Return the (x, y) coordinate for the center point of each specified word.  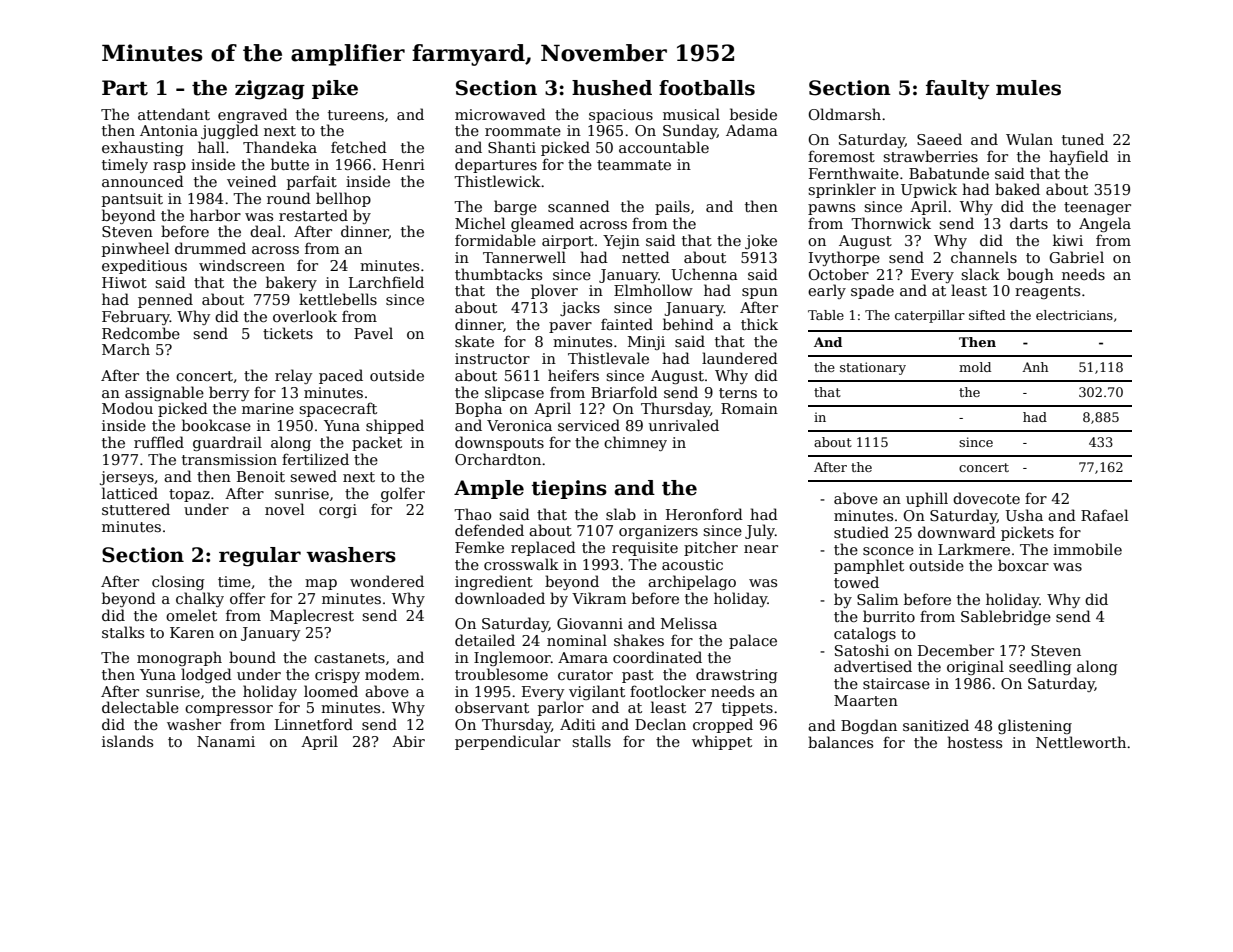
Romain (749, 408)
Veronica (519, 425)
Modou (127, 408)
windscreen (242, 265)
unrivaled (684, 425)
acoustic (692, 564)
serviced (589, 425)
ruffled (159, 442)
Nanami (226, 741)
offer (247, 598)
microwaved (500, 114)
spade (872, 291)
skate (474, 341)
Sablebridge (1006, 617)
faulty (958, 90)
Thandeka (280, 147)
